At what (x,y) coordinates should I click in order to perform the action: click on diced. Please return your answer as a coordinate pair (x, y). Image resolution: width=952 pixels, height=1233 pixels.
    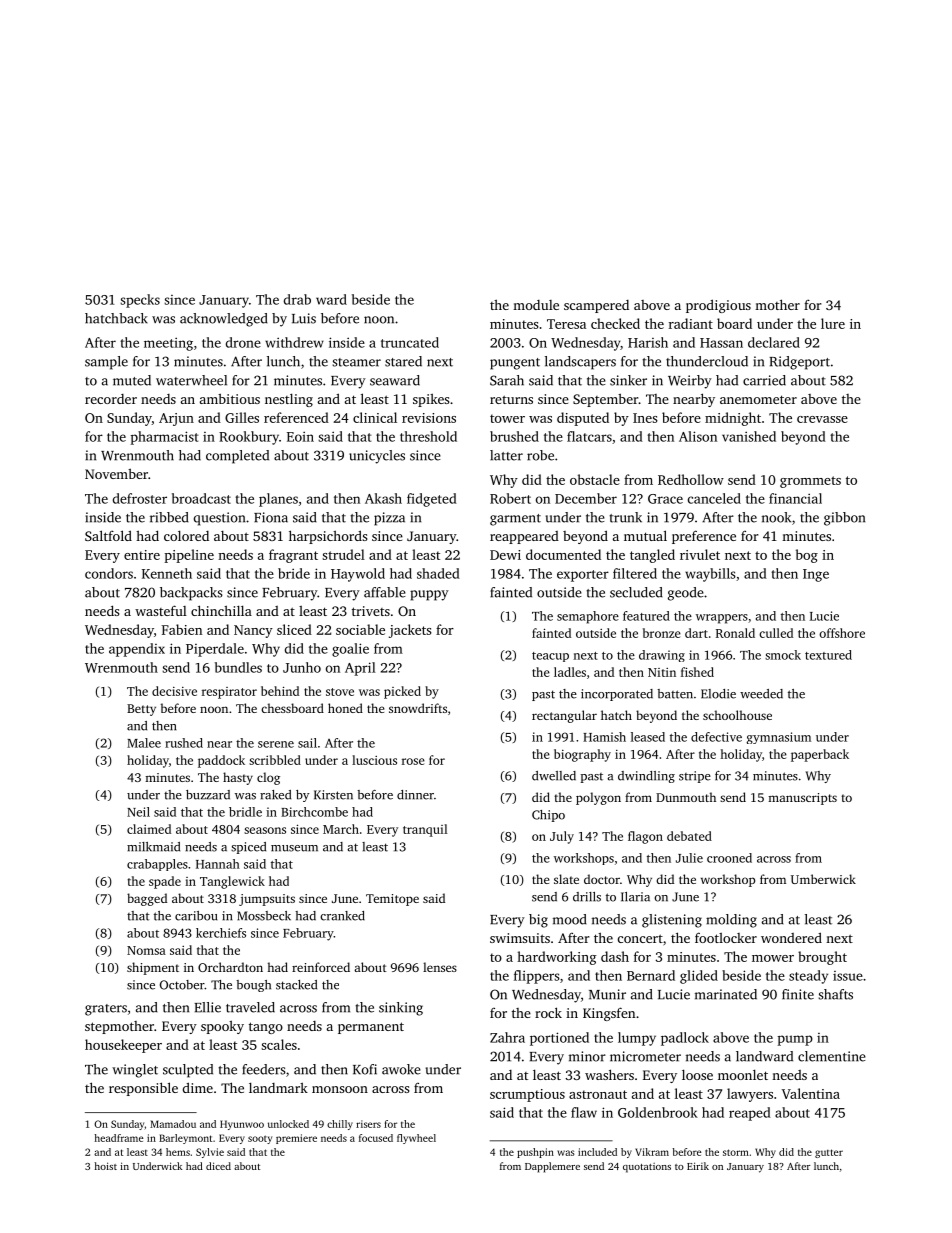
    Looking at the image, I should click on (218, 1166).
